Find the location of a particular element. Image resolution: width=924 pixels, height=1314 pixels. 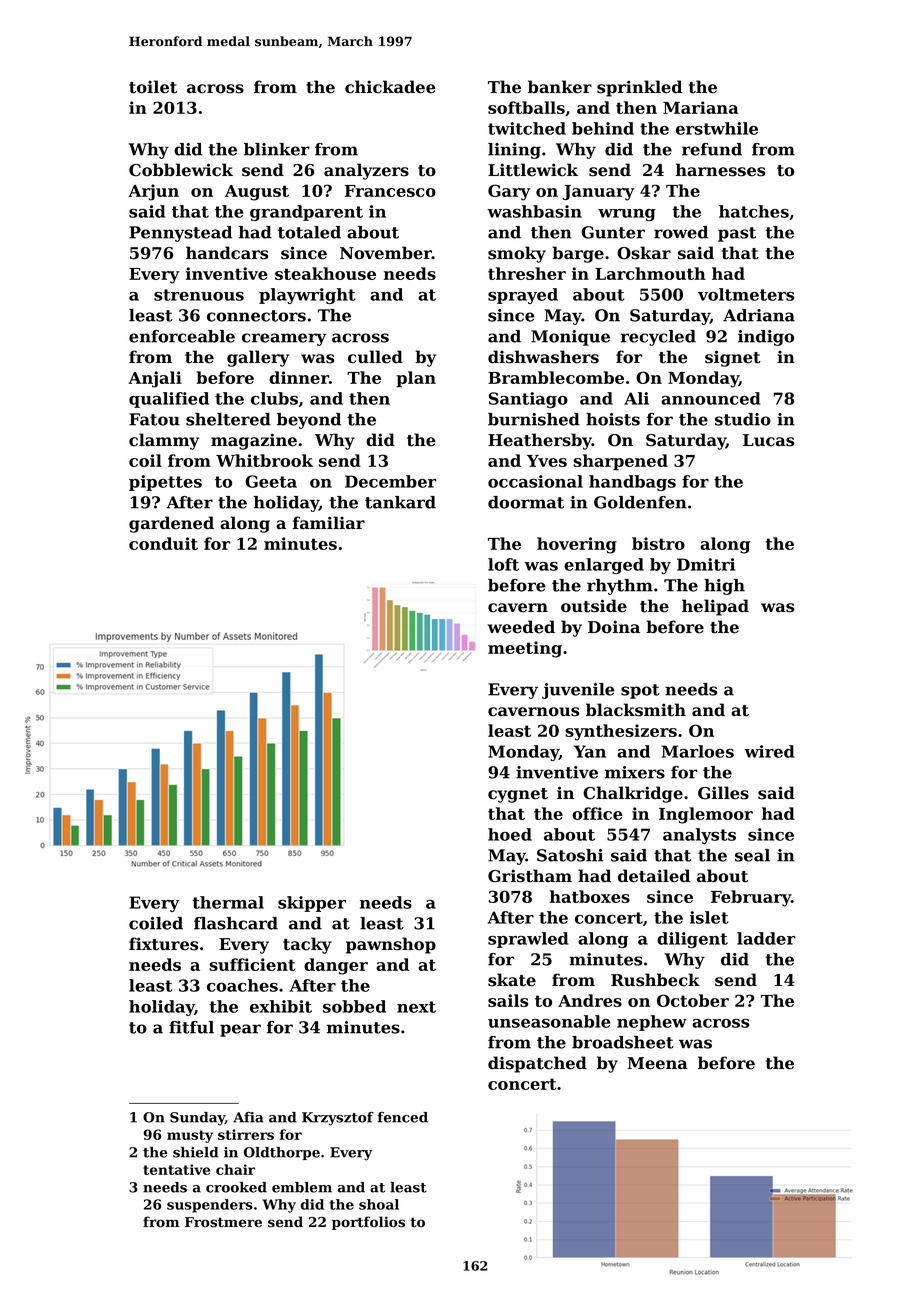

burnished is located at coordinates (534, 419).
